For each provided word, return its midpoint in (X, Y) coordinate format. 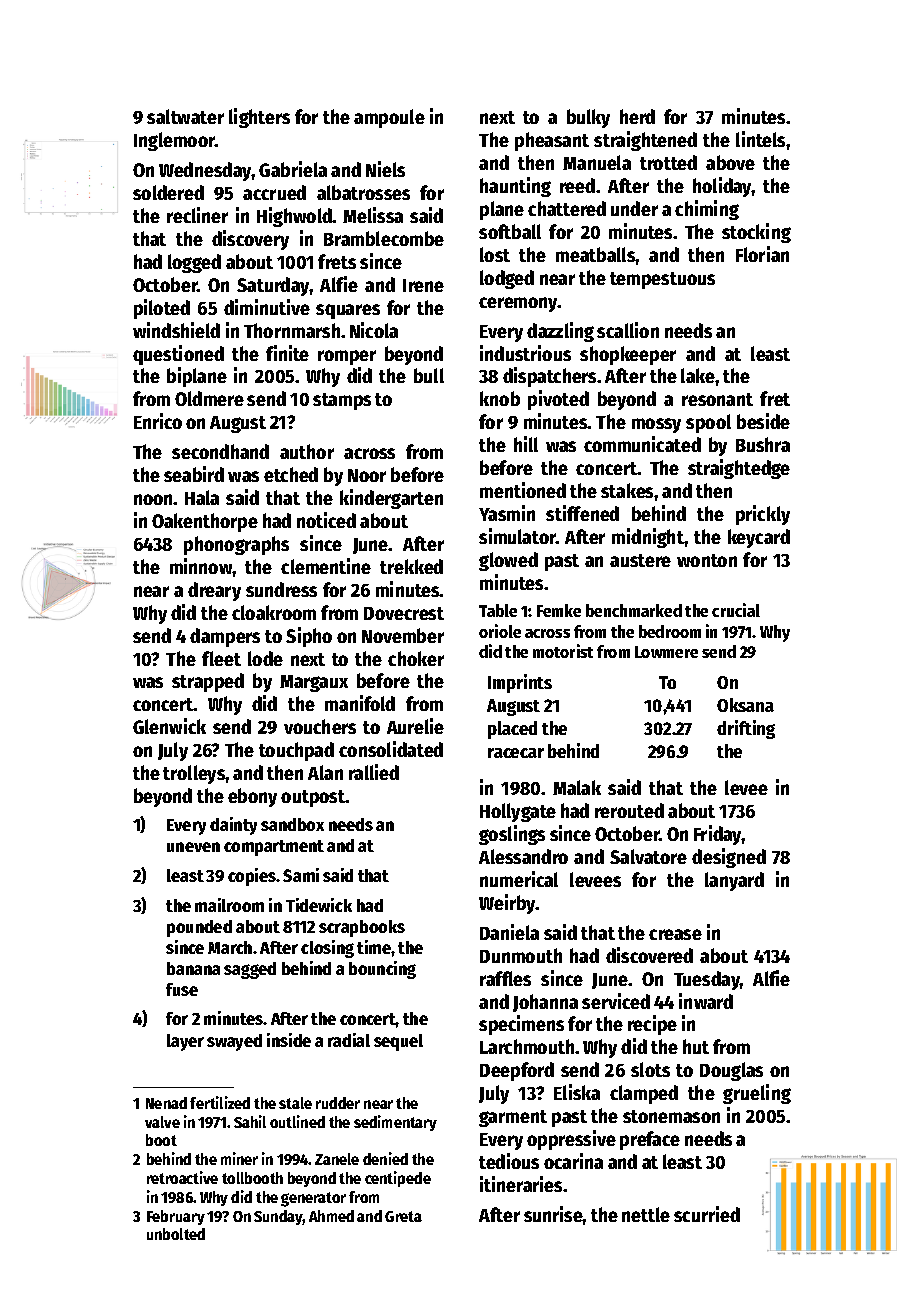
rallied (374, 772)
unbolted (176, 1234)
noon (154, 499)
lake (698, 375)
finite (287, 353)
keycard (759, 538)
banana (193, 968)
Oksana (745, 705)
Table (498, 610)
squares (348, 311)
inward (706, 1001)
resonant (717, 399)
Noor (367, 475)
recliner (197, 215)
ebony (252, 797)
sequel (398, 1042)
